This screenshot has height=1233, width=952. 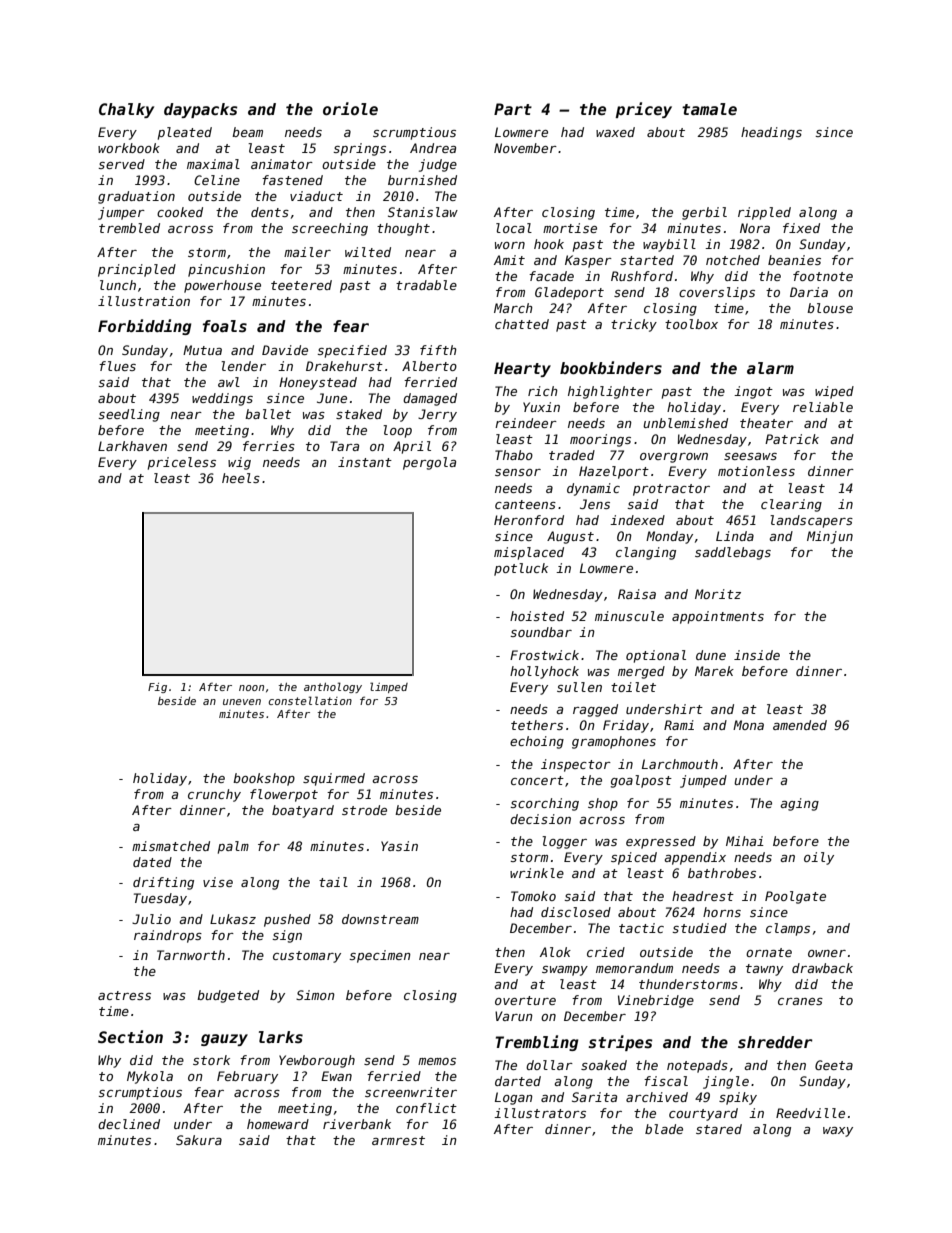 I want to click on workbook, so click(x=129, y=148).
